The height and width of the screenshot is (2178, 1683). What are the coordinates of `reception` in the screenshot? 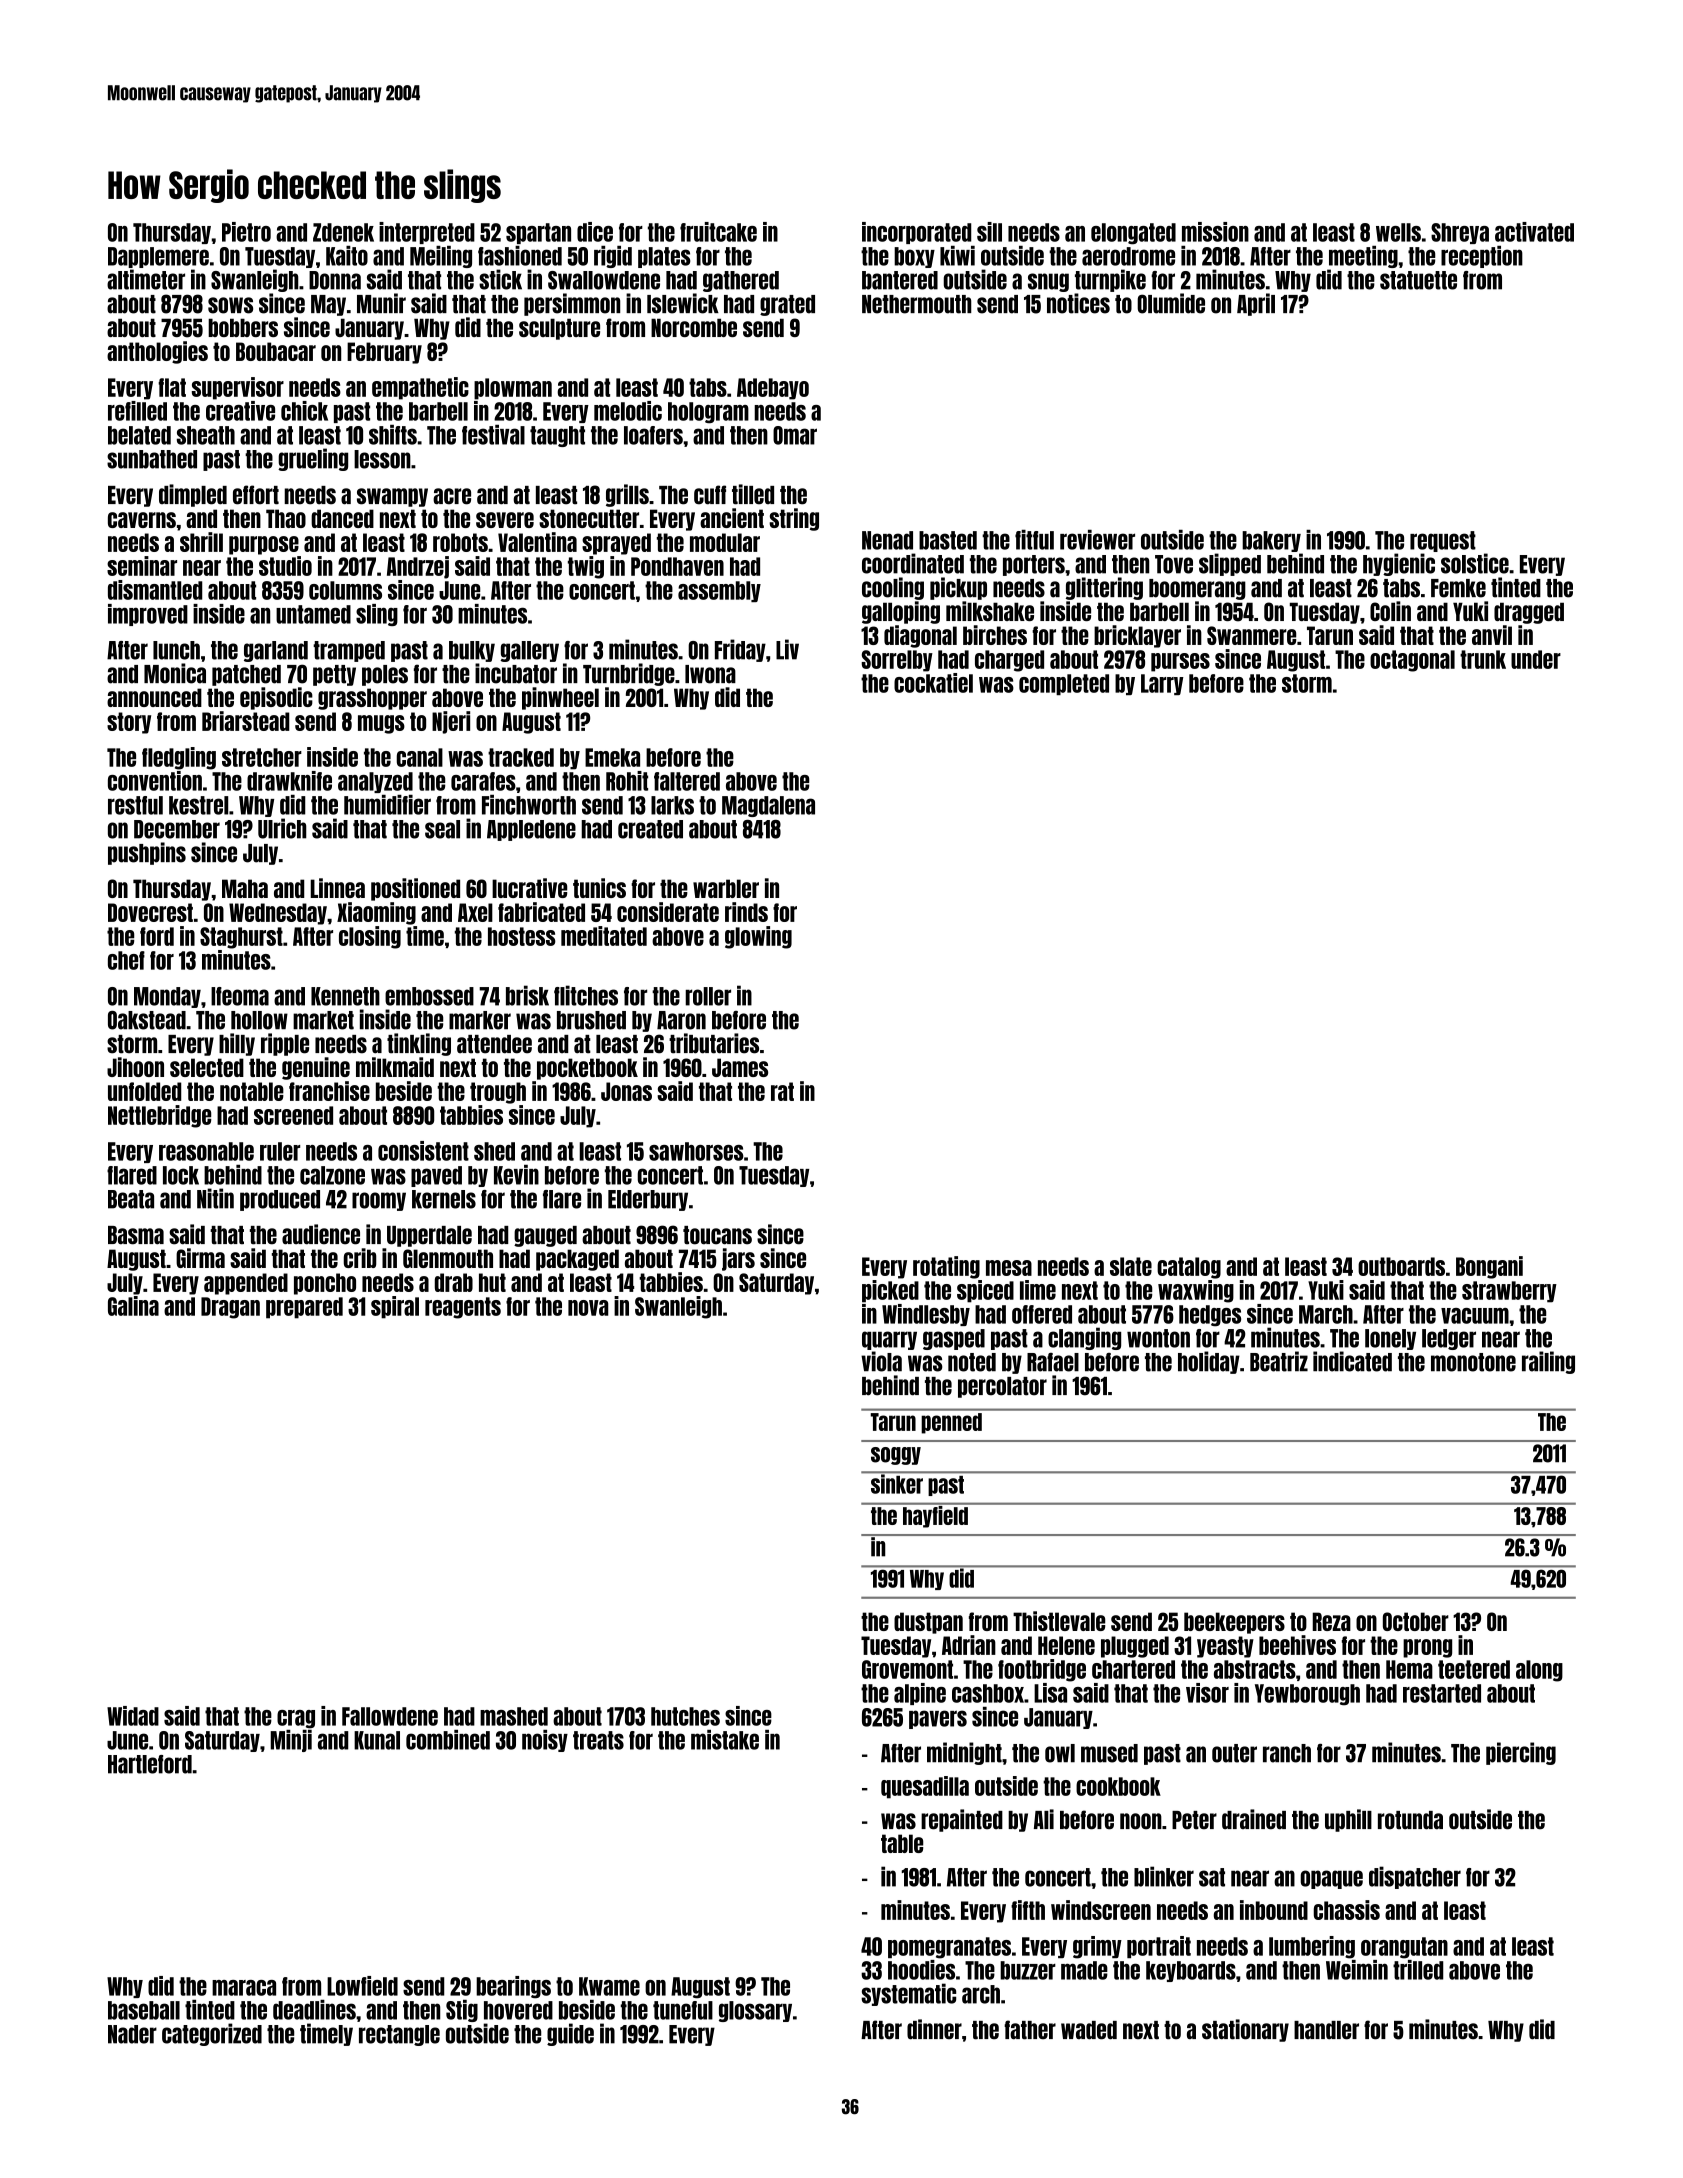 It's located at (1482, 257).
